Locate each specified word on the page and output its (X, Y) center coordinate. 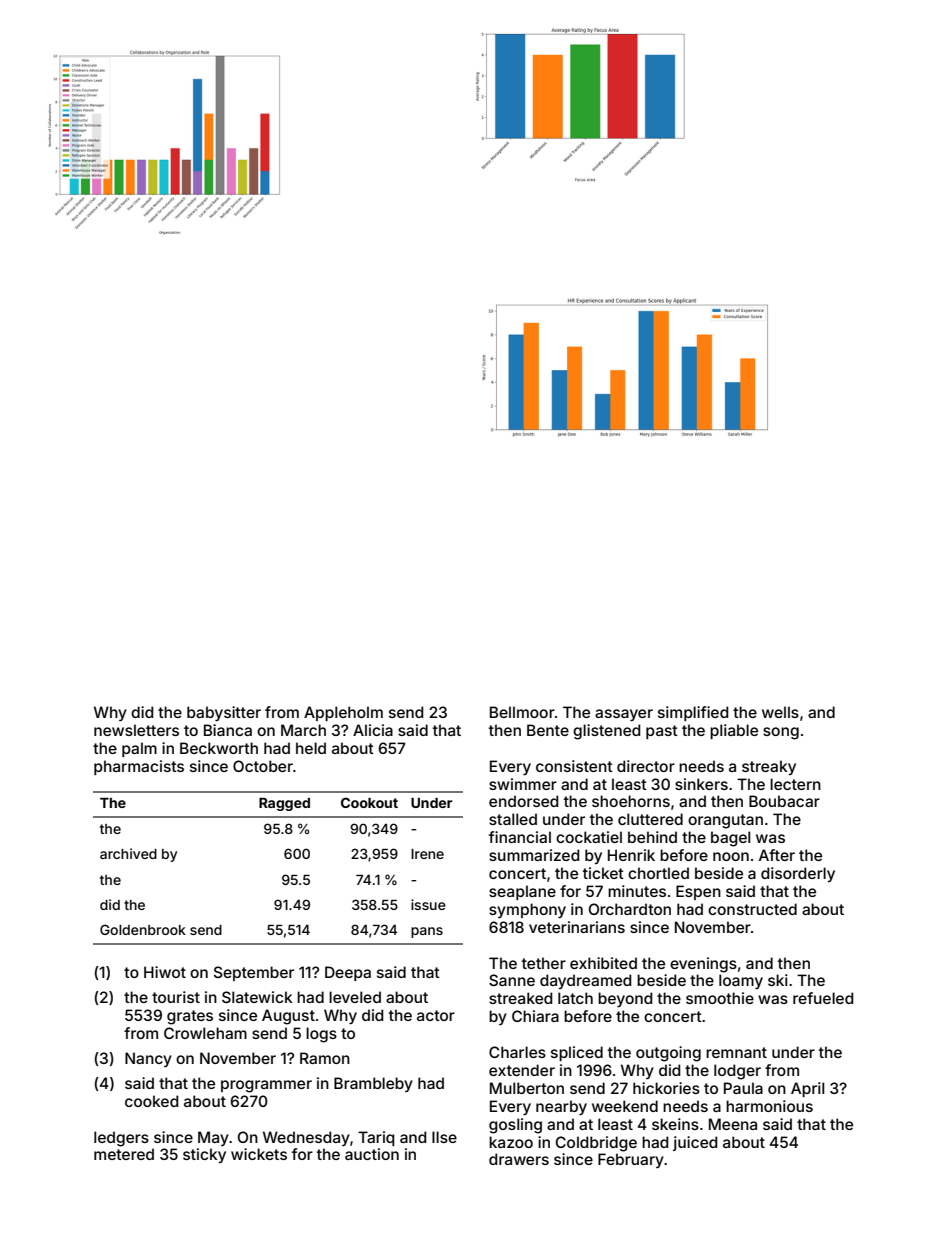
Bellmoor (522, 712)
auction (372, 1154)
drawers (519, 1159)
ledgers (121, 1139)
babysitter (224, 713)
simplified (693, 713)
